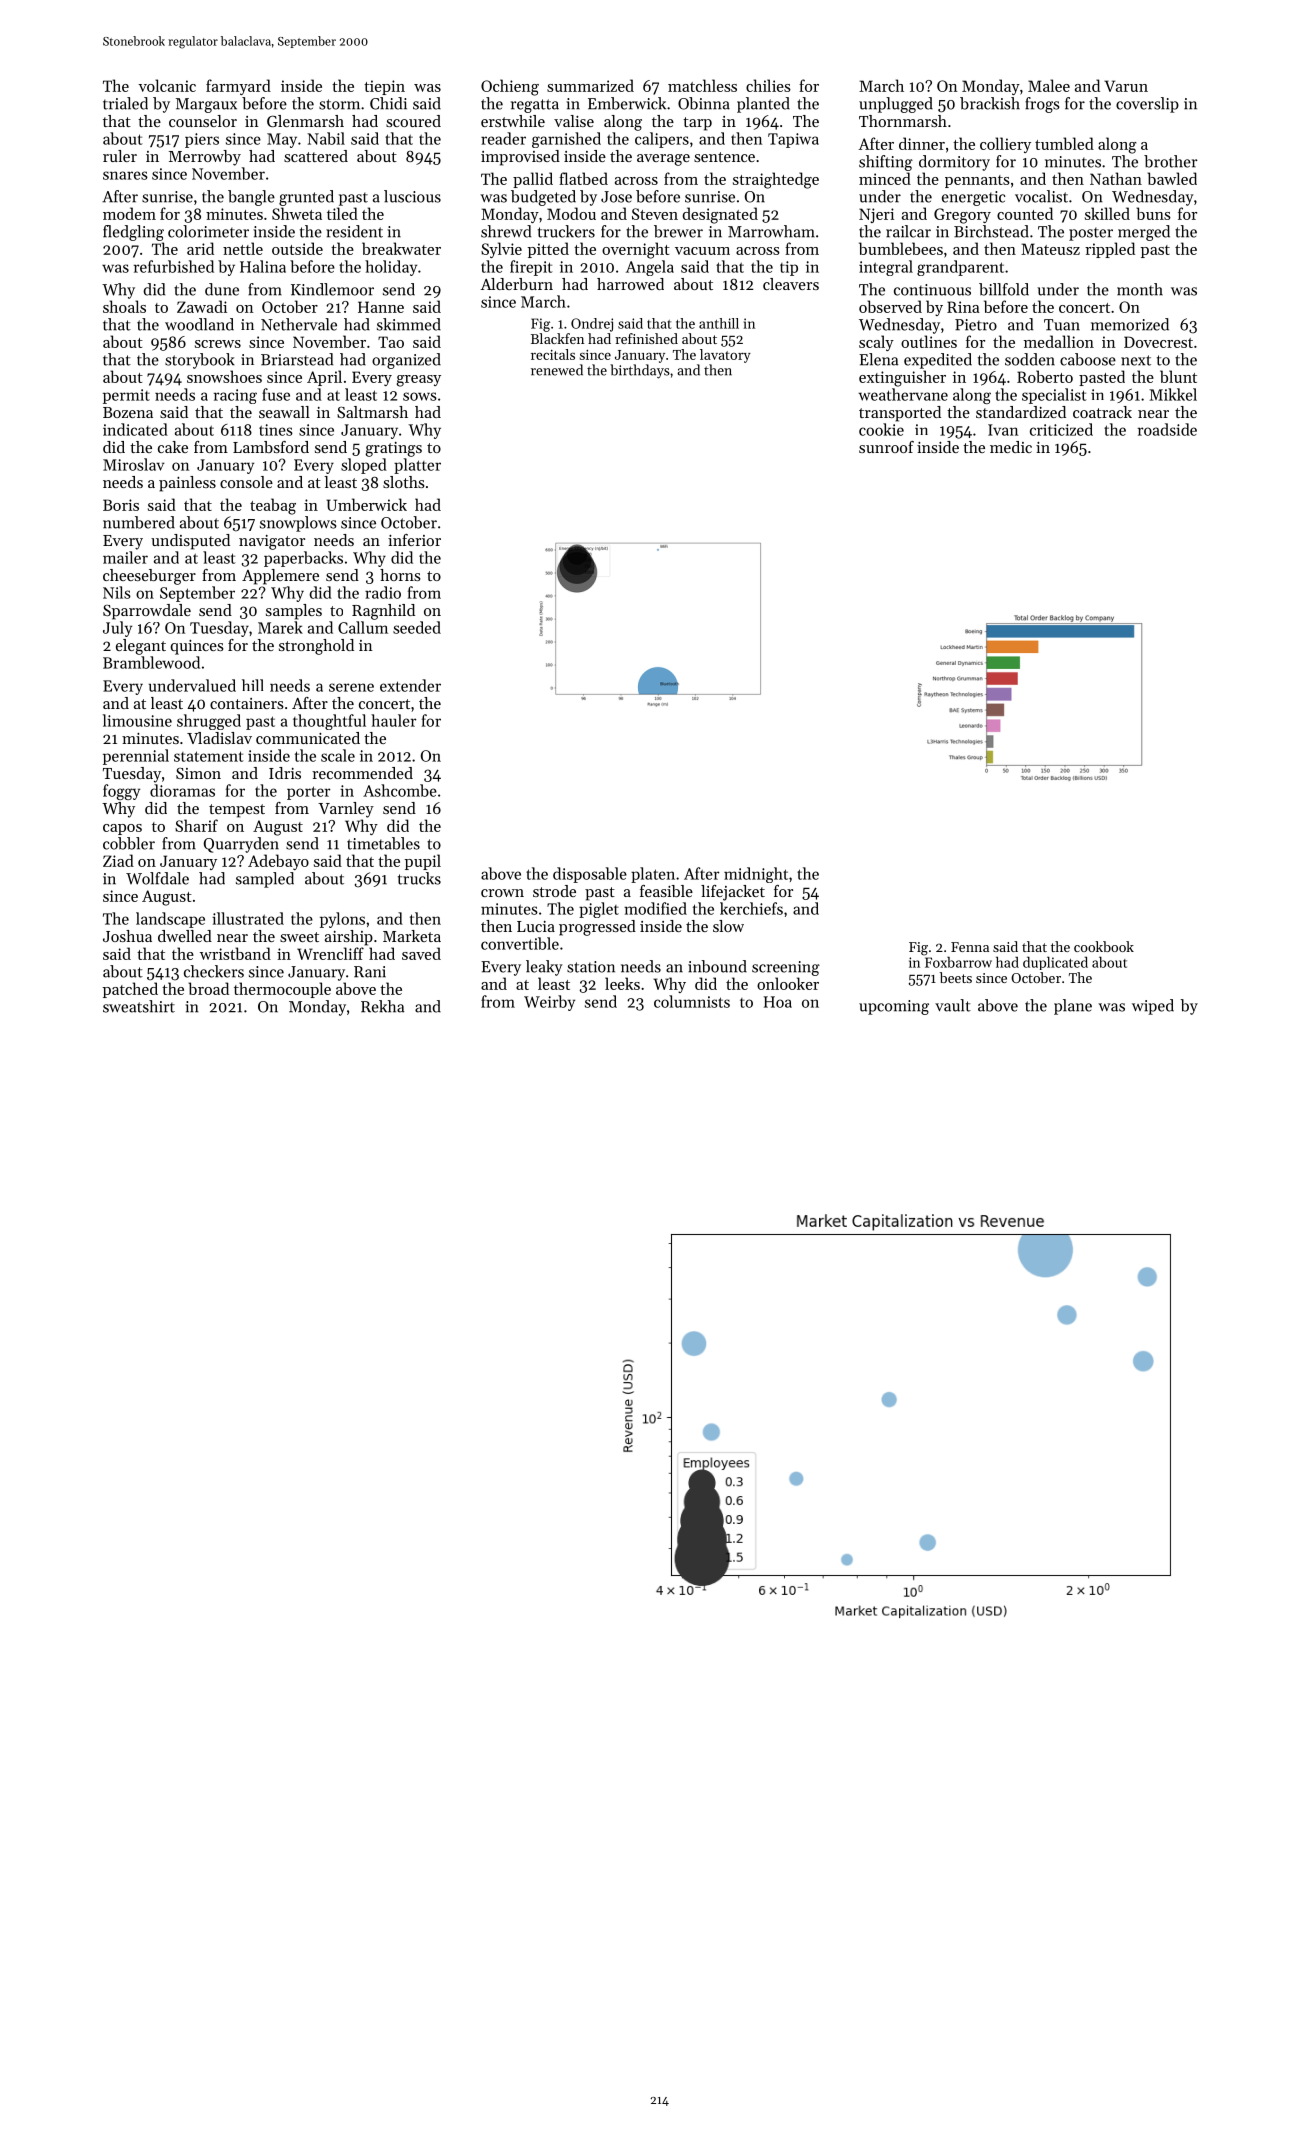  What do you see at coordinates (417, 627) in the screenshot?
I see `seeded` at bounding box center [417, 627].
